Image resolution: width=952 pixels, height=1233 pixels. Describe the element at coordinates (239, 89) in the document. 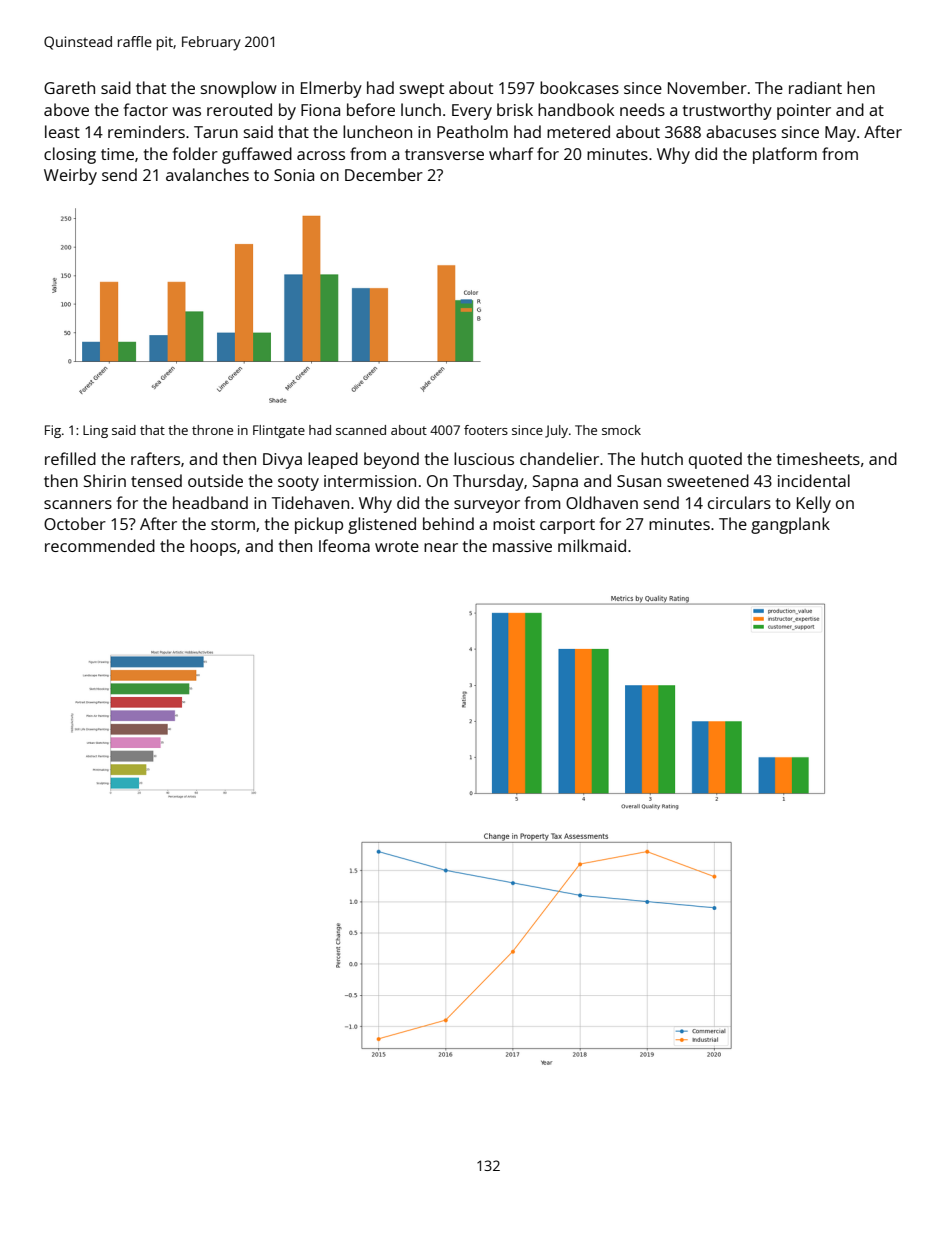

I see `snowplow` at that location.
